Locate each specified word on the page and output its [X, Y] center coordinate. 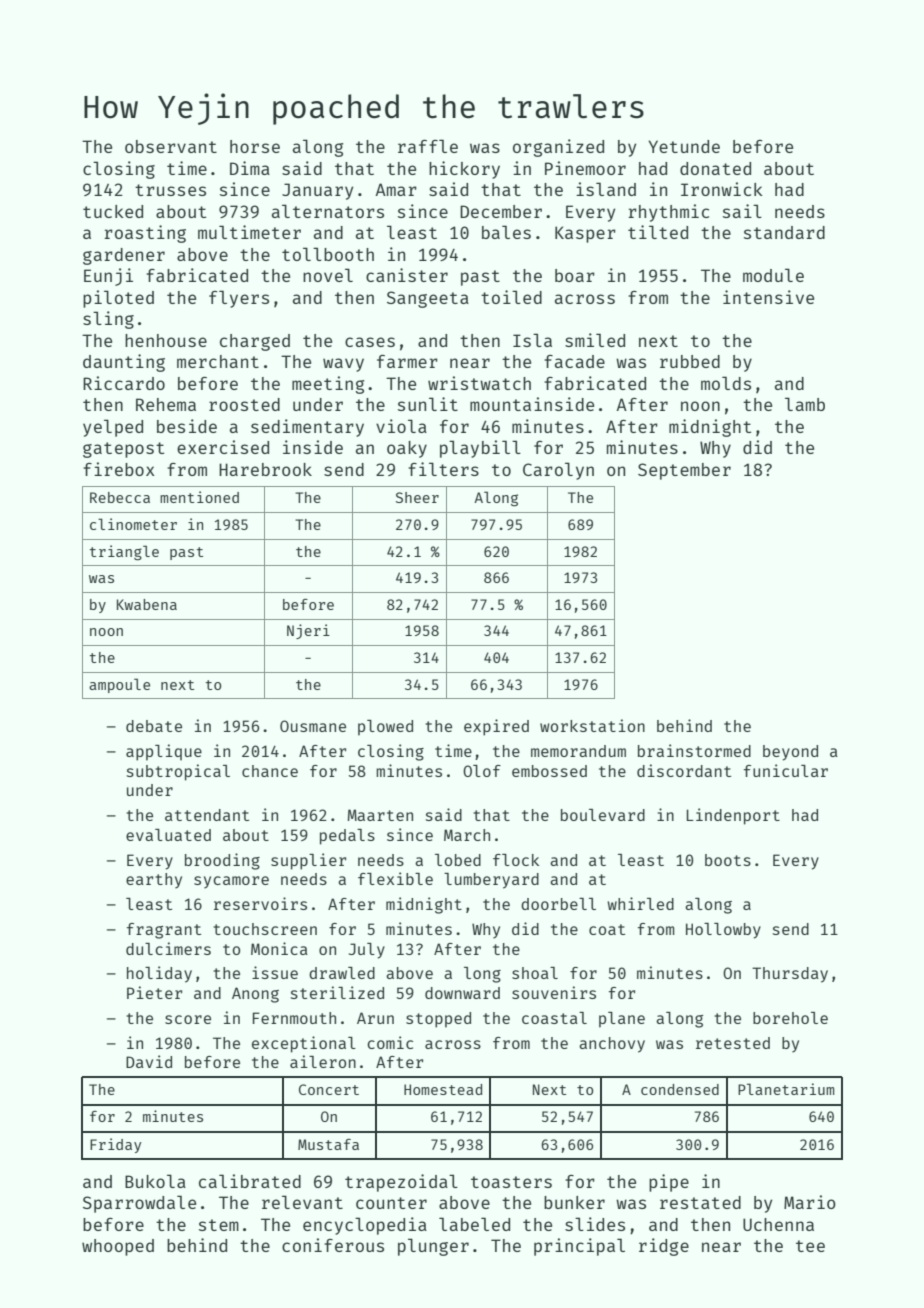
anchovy [612, 1045]
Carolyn [558, 471]
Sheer [417, 497]
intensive [768, 297]
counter [391, 1203]
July [367, 951]
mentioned [199, 497]
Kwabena [147, 604]
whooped [118, 1247]
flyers [239, 299]
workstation [592, 725]
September [684, 471]
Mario [810, 1202]
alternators [328, 211]
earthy [154, 881]
